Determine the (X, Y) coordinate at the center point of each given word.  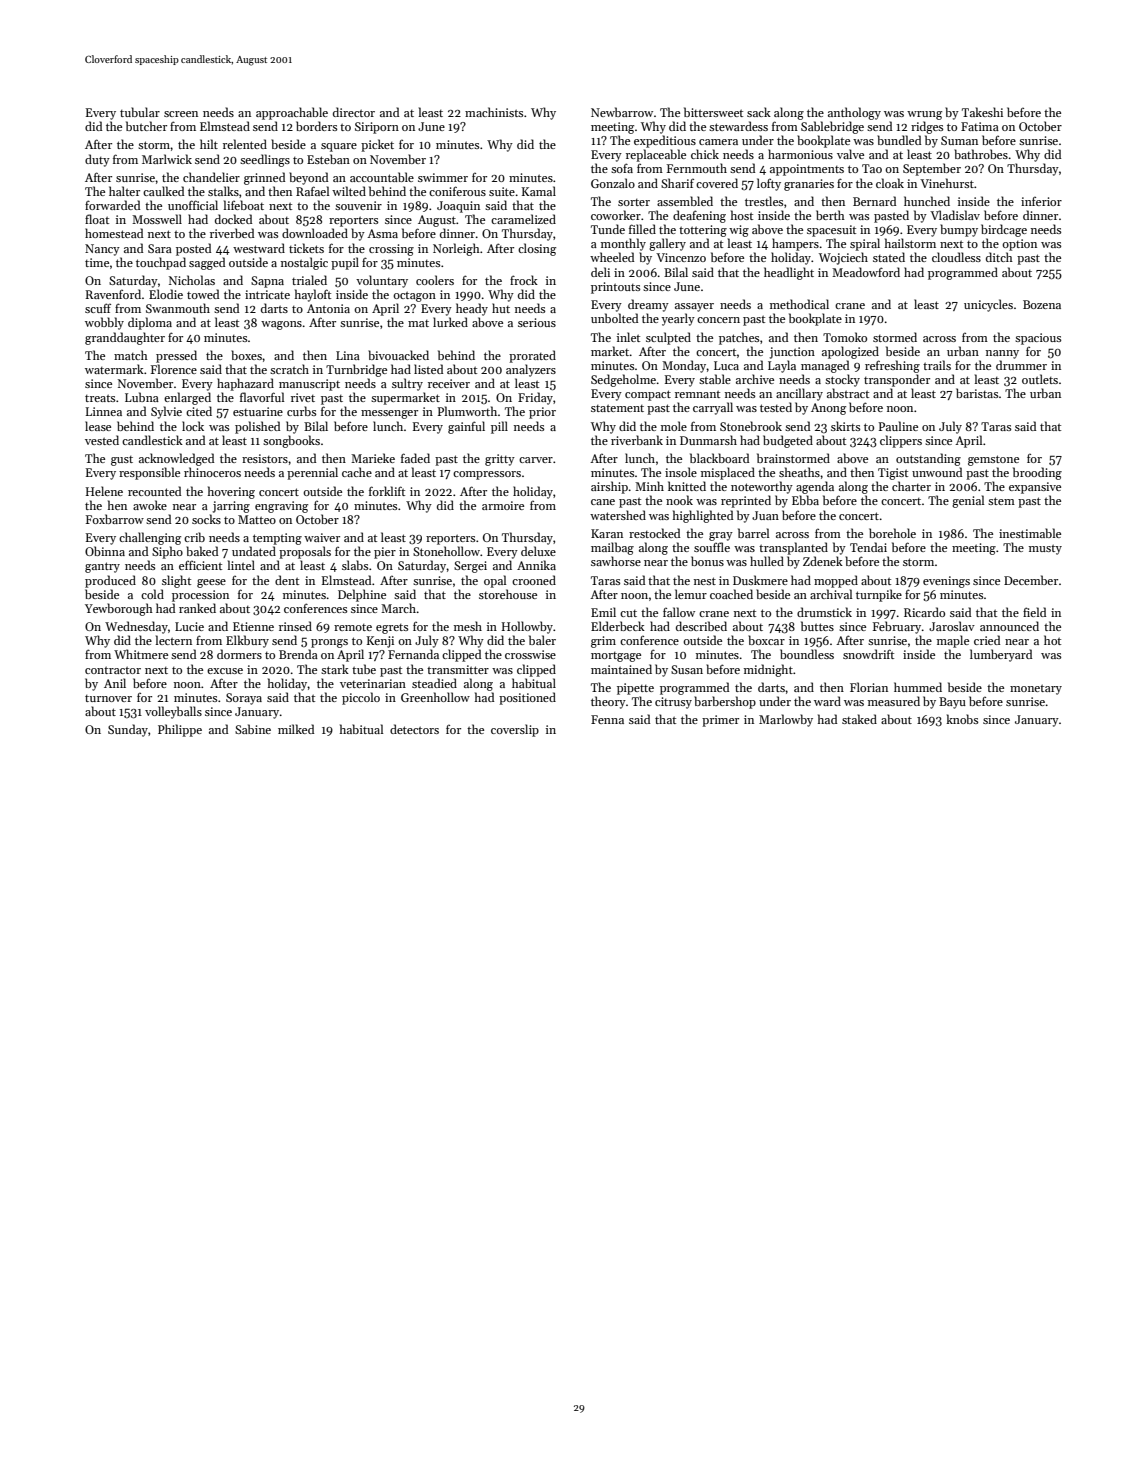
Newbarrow (622, 112)
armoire (503, 505)
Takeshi (982, 112)
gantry (102, 567)
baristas (977, 393)
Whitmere (141, 654)
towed (203, 294)
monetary (1036, 689)
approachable (292, 113)
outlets (1040, 379)
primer (720, 721)
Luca (726, 365)
